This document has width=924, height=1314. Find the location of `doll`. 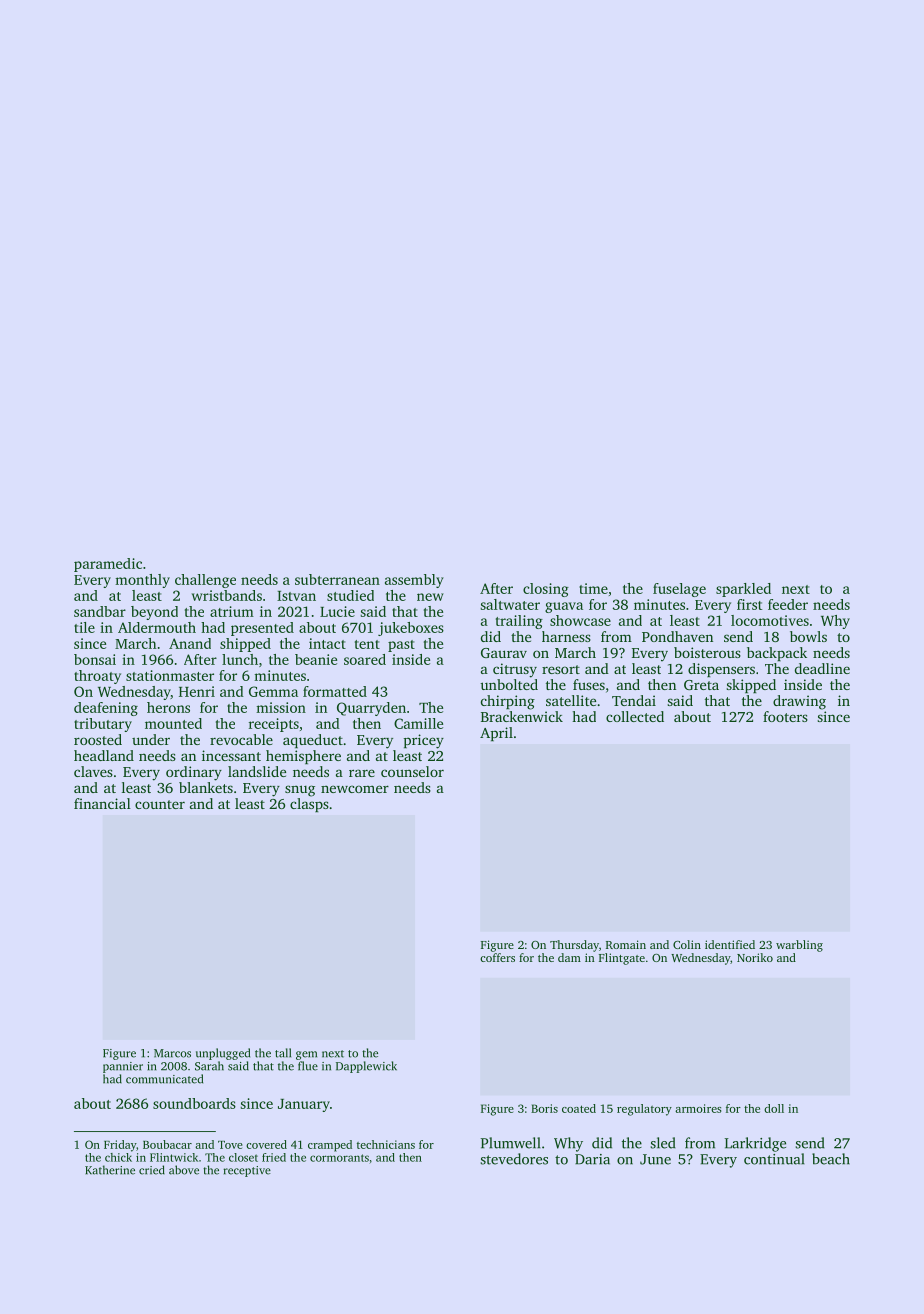

doll is located at coordinates (774, 1108).
